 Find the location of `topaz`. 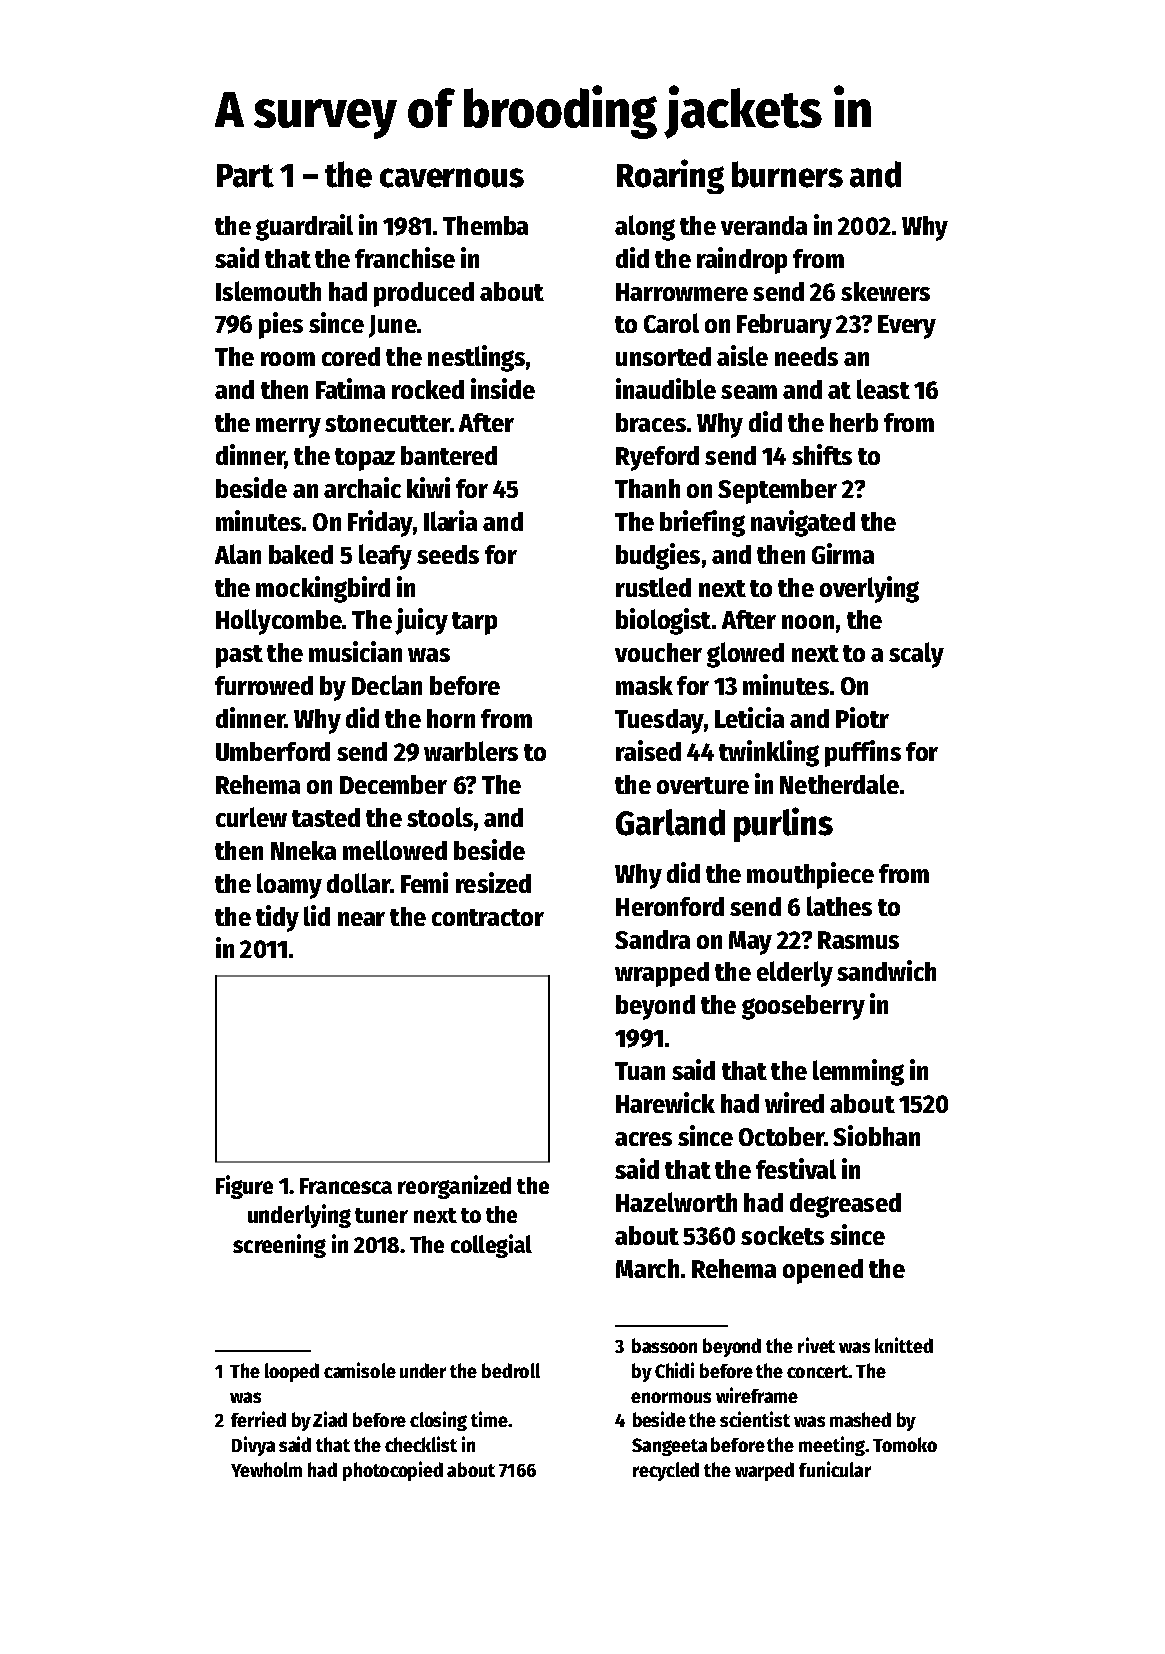

topaz is located at coordinates (365, 459).
